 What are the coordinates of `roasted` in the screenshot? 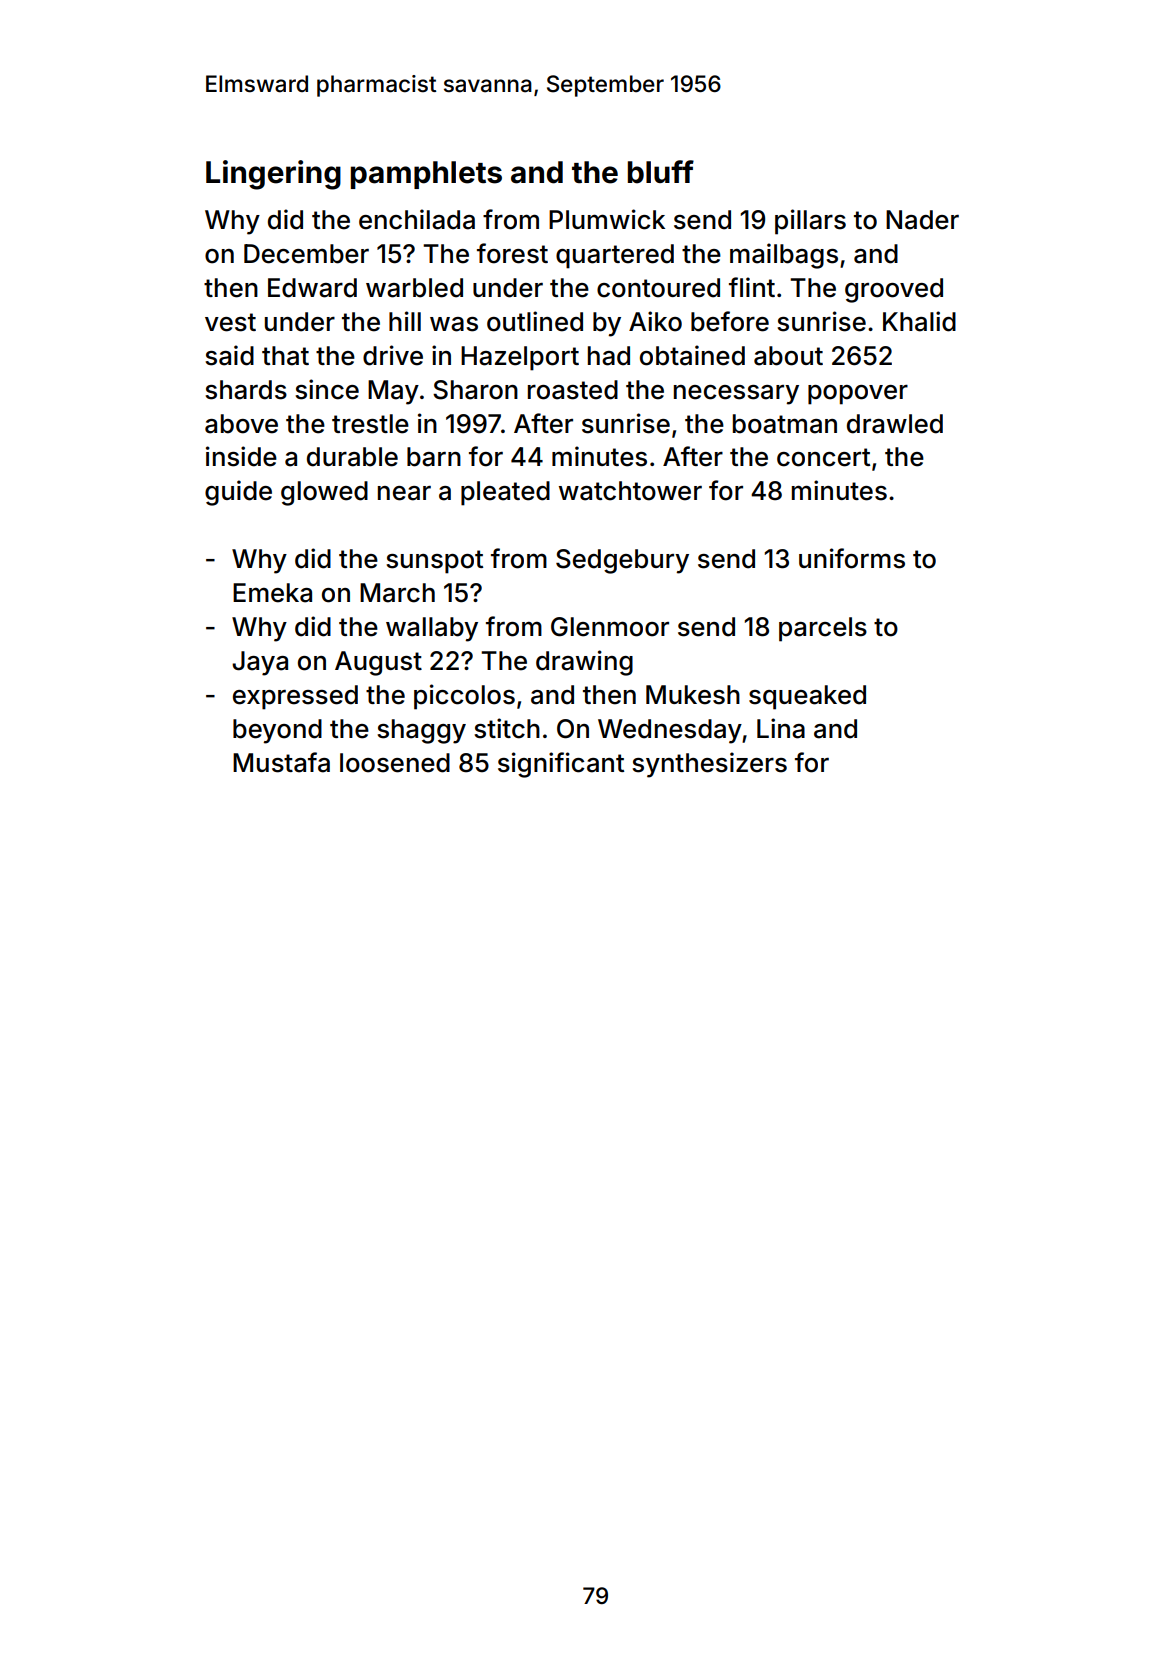 It's located at (573, 390).
